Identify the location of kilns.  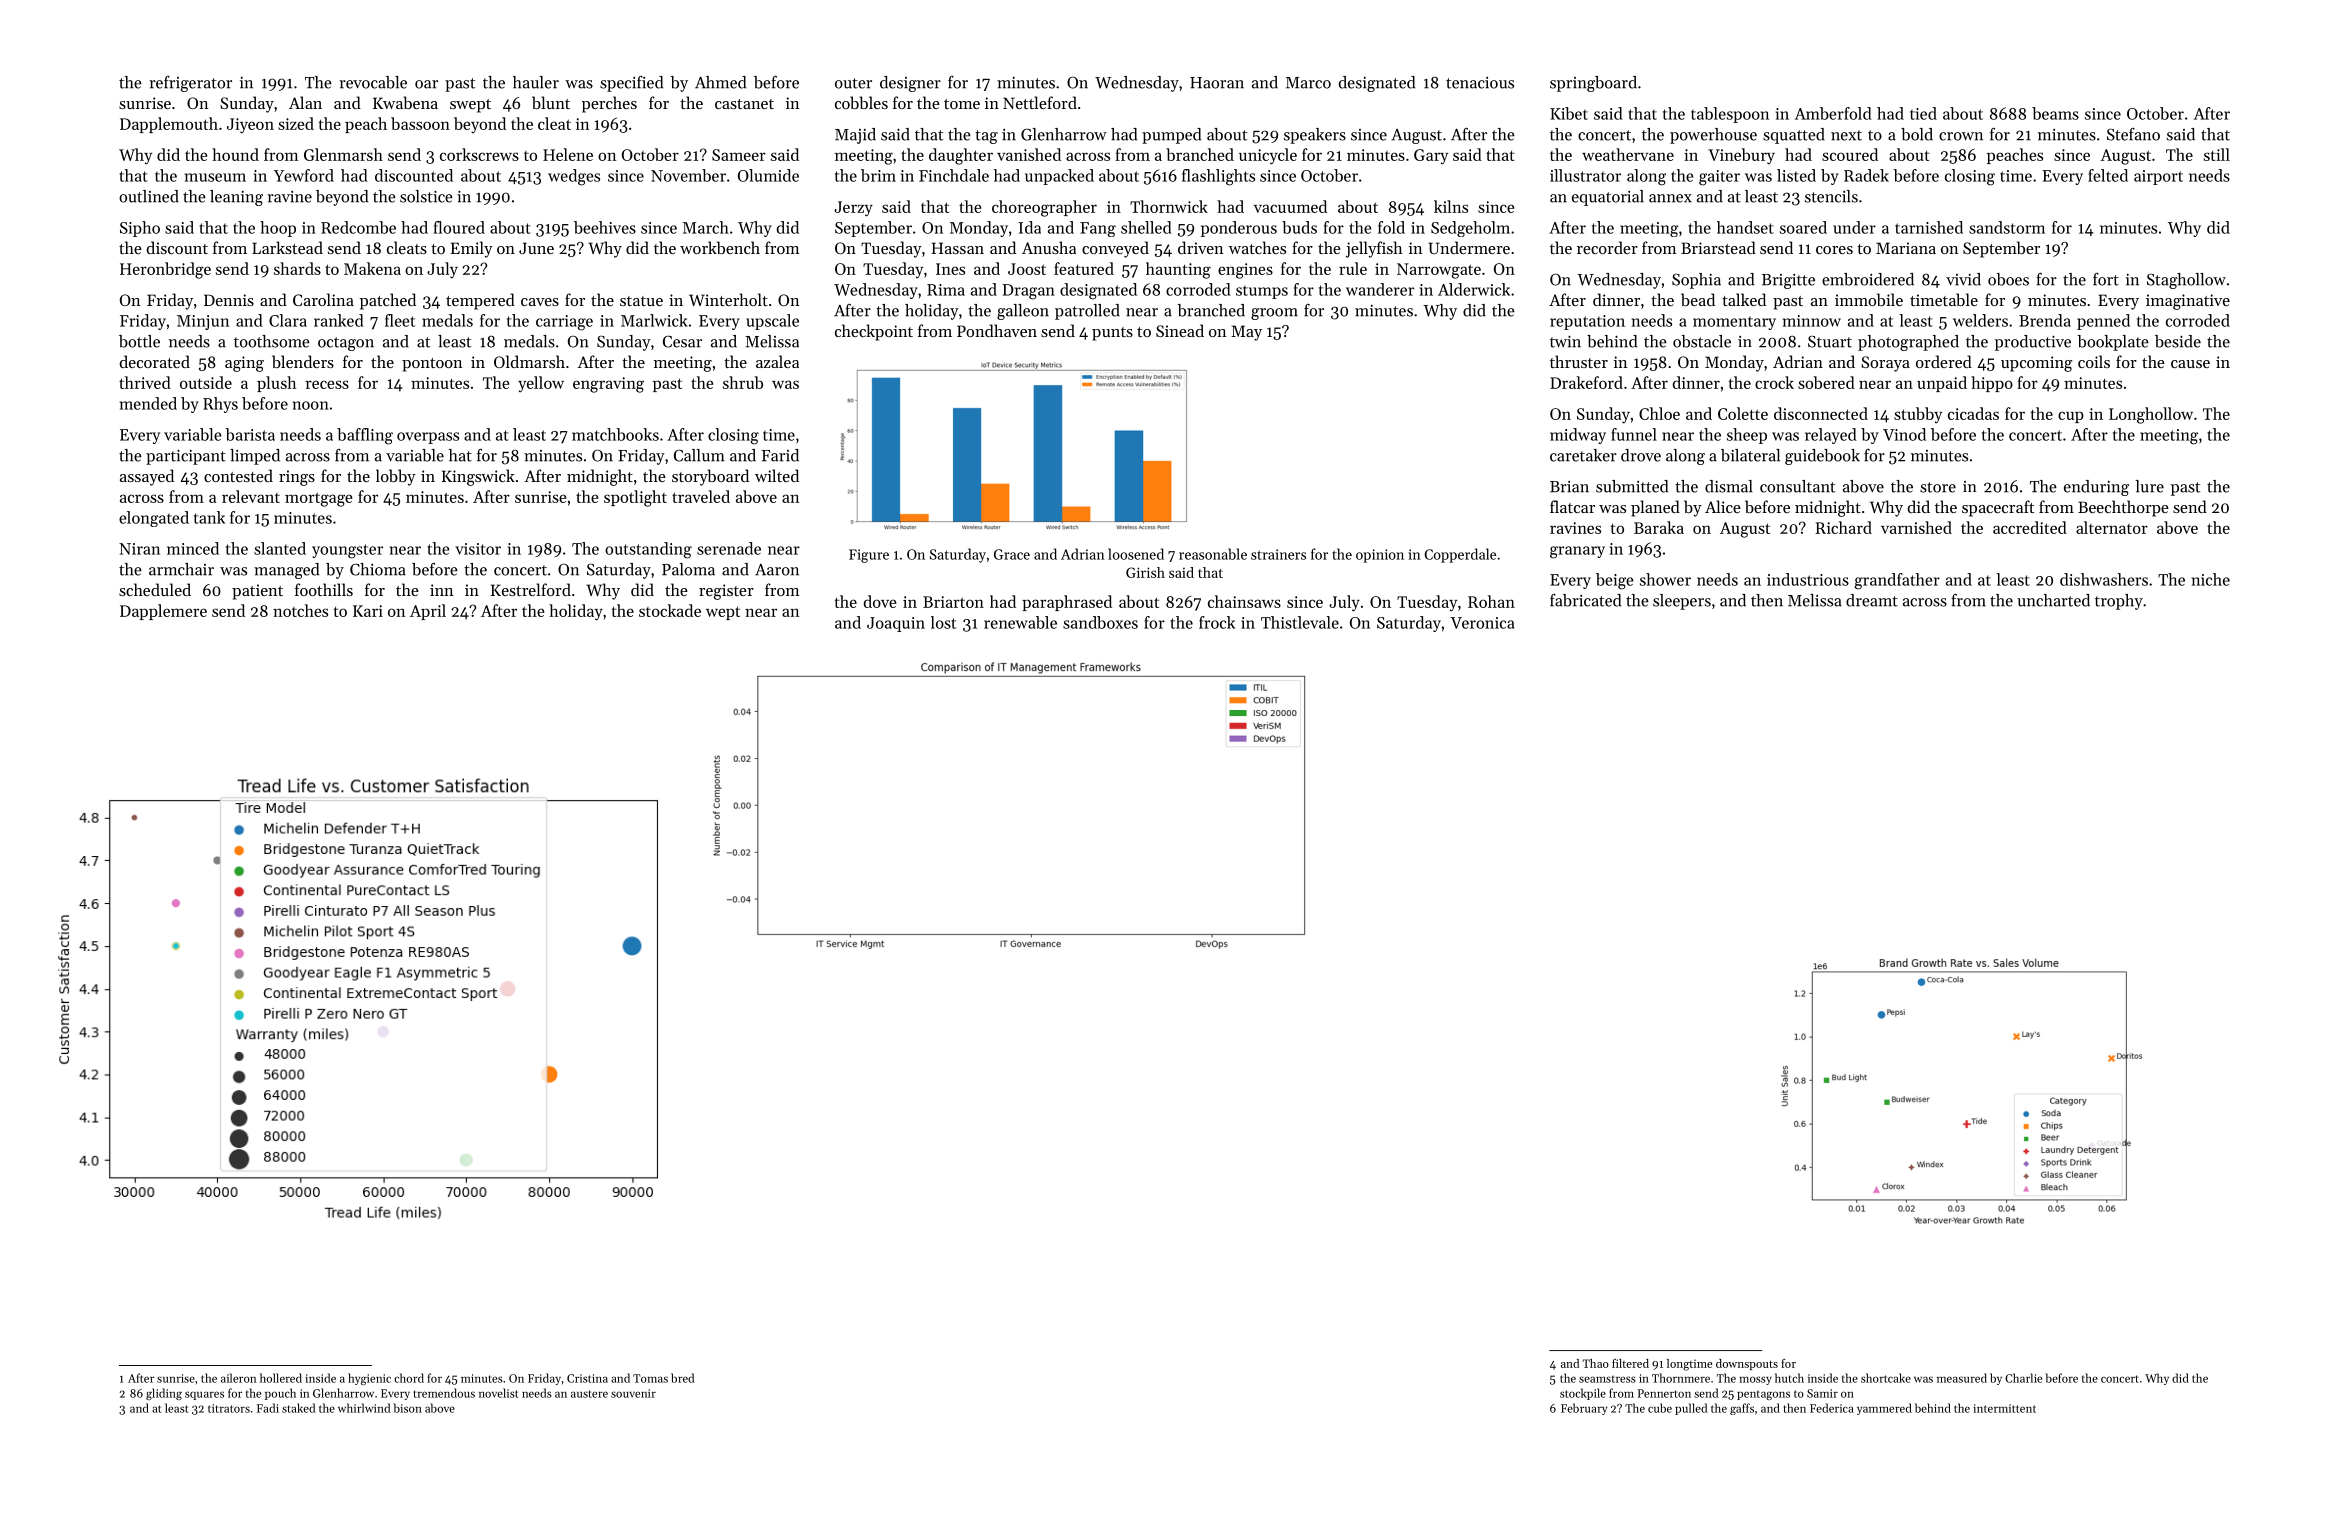
(1451, 206).
